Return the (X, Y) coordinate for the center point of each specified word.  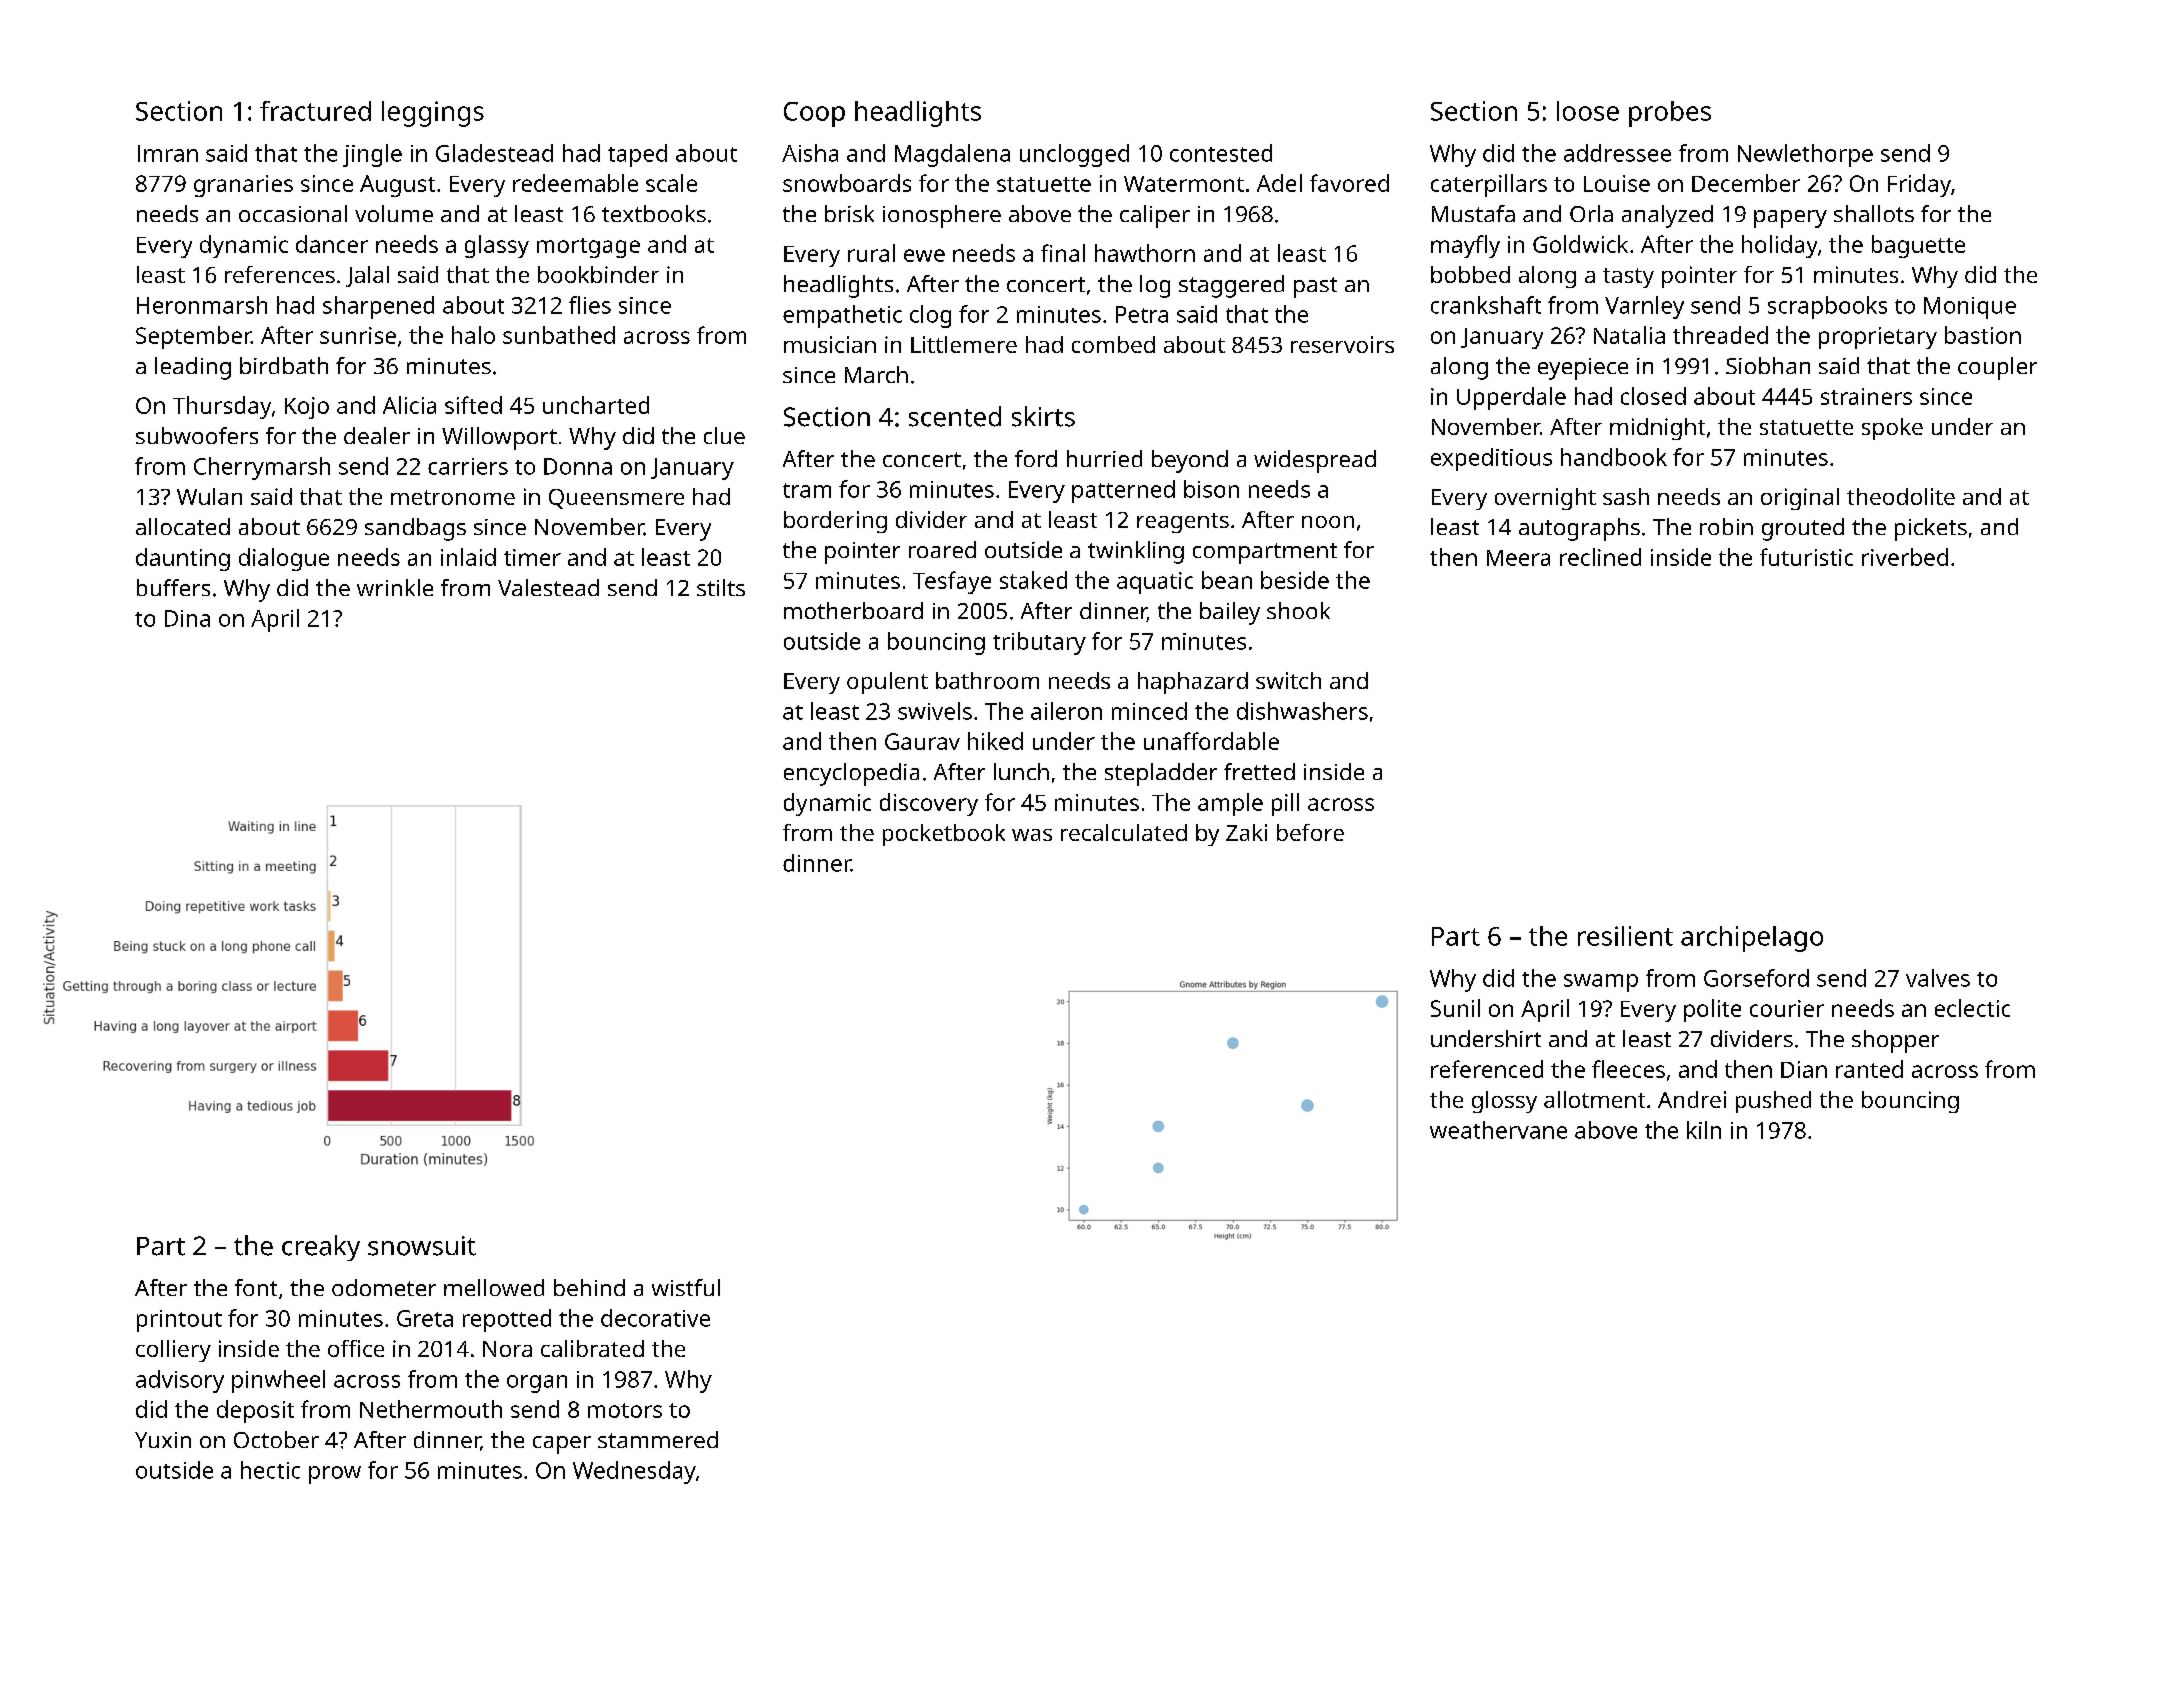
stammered (658, 1439)
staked (1033, 580)
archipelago (1752, 939)
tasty (1628, 278)
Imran (168, 153)
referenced (1487, 1069)
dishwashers (1302, 711)
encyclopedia (851, 774)
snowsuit (422, 1246)
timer (532, 557)
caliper (1155, 216)
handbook (1614, 457)
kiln (1704, 1130)
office (356, 1348)
